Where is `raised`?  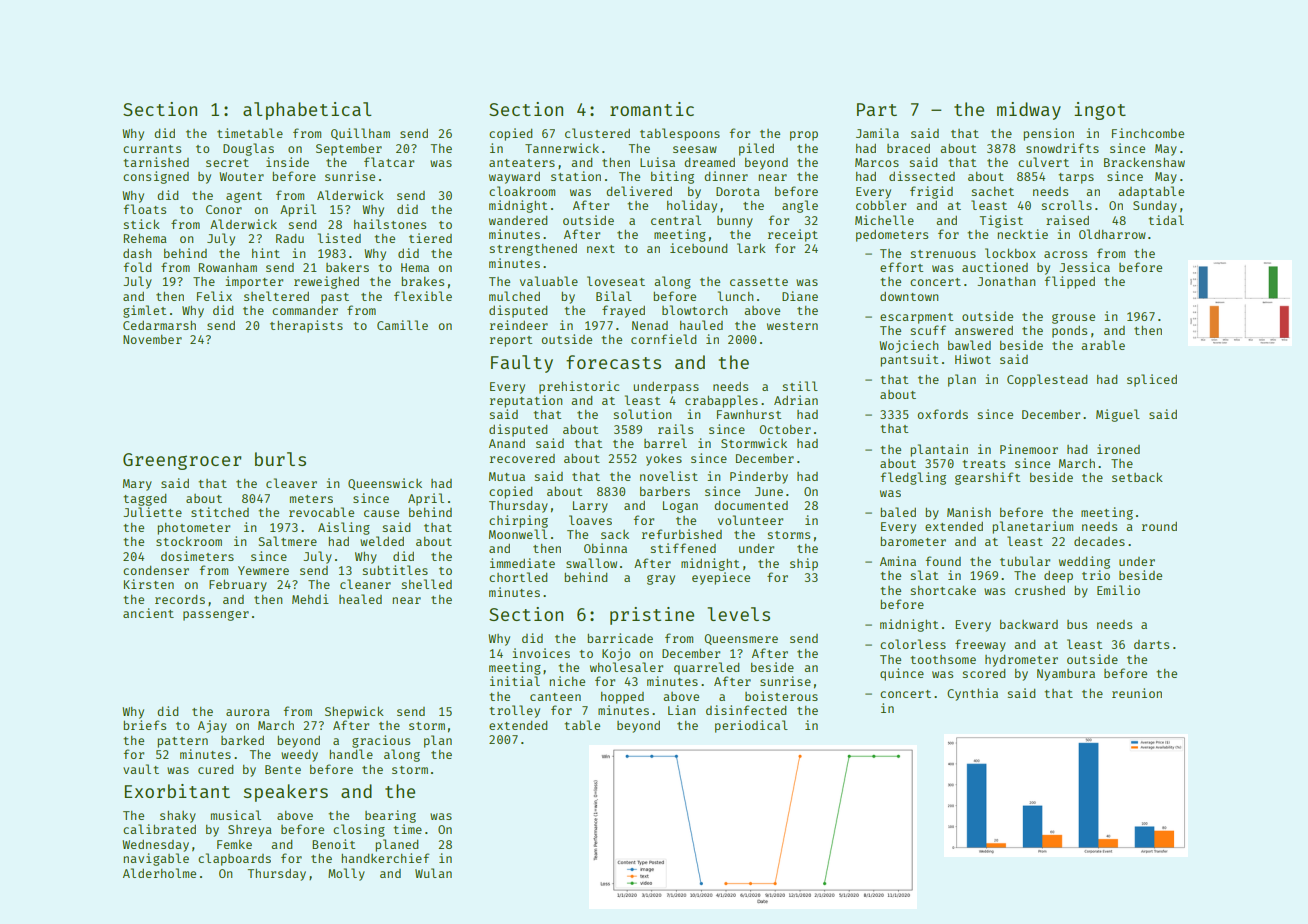 raised is located at coordinates (1067, 220).
